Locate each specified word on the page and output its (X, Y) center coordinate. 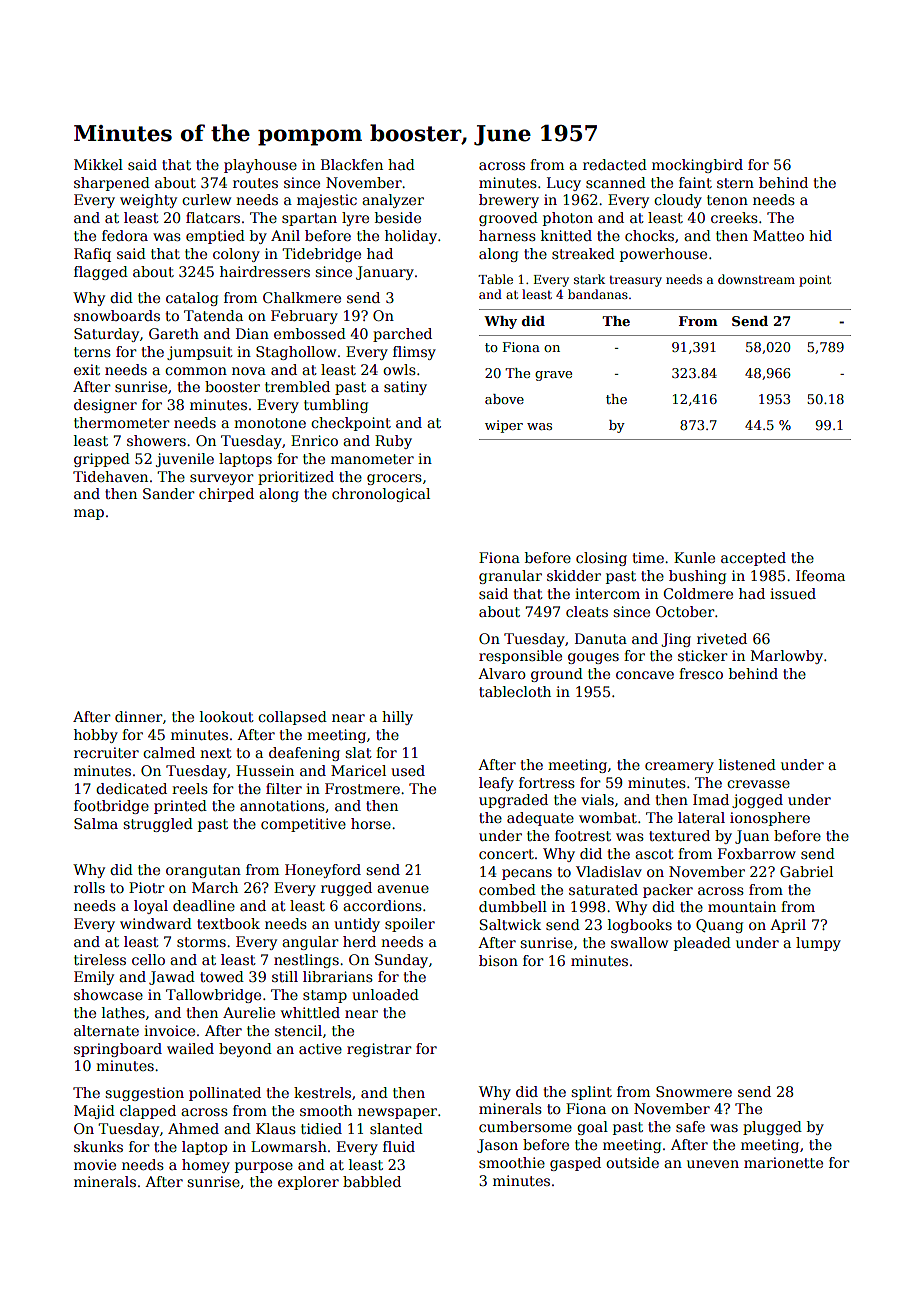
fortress (547, 782)
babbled (372, 1181)
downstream (756, 279)
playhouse (260, 166)
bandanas (598, 294)
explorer (308, 1183)
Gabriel (806, 871)
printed (180, 807)
